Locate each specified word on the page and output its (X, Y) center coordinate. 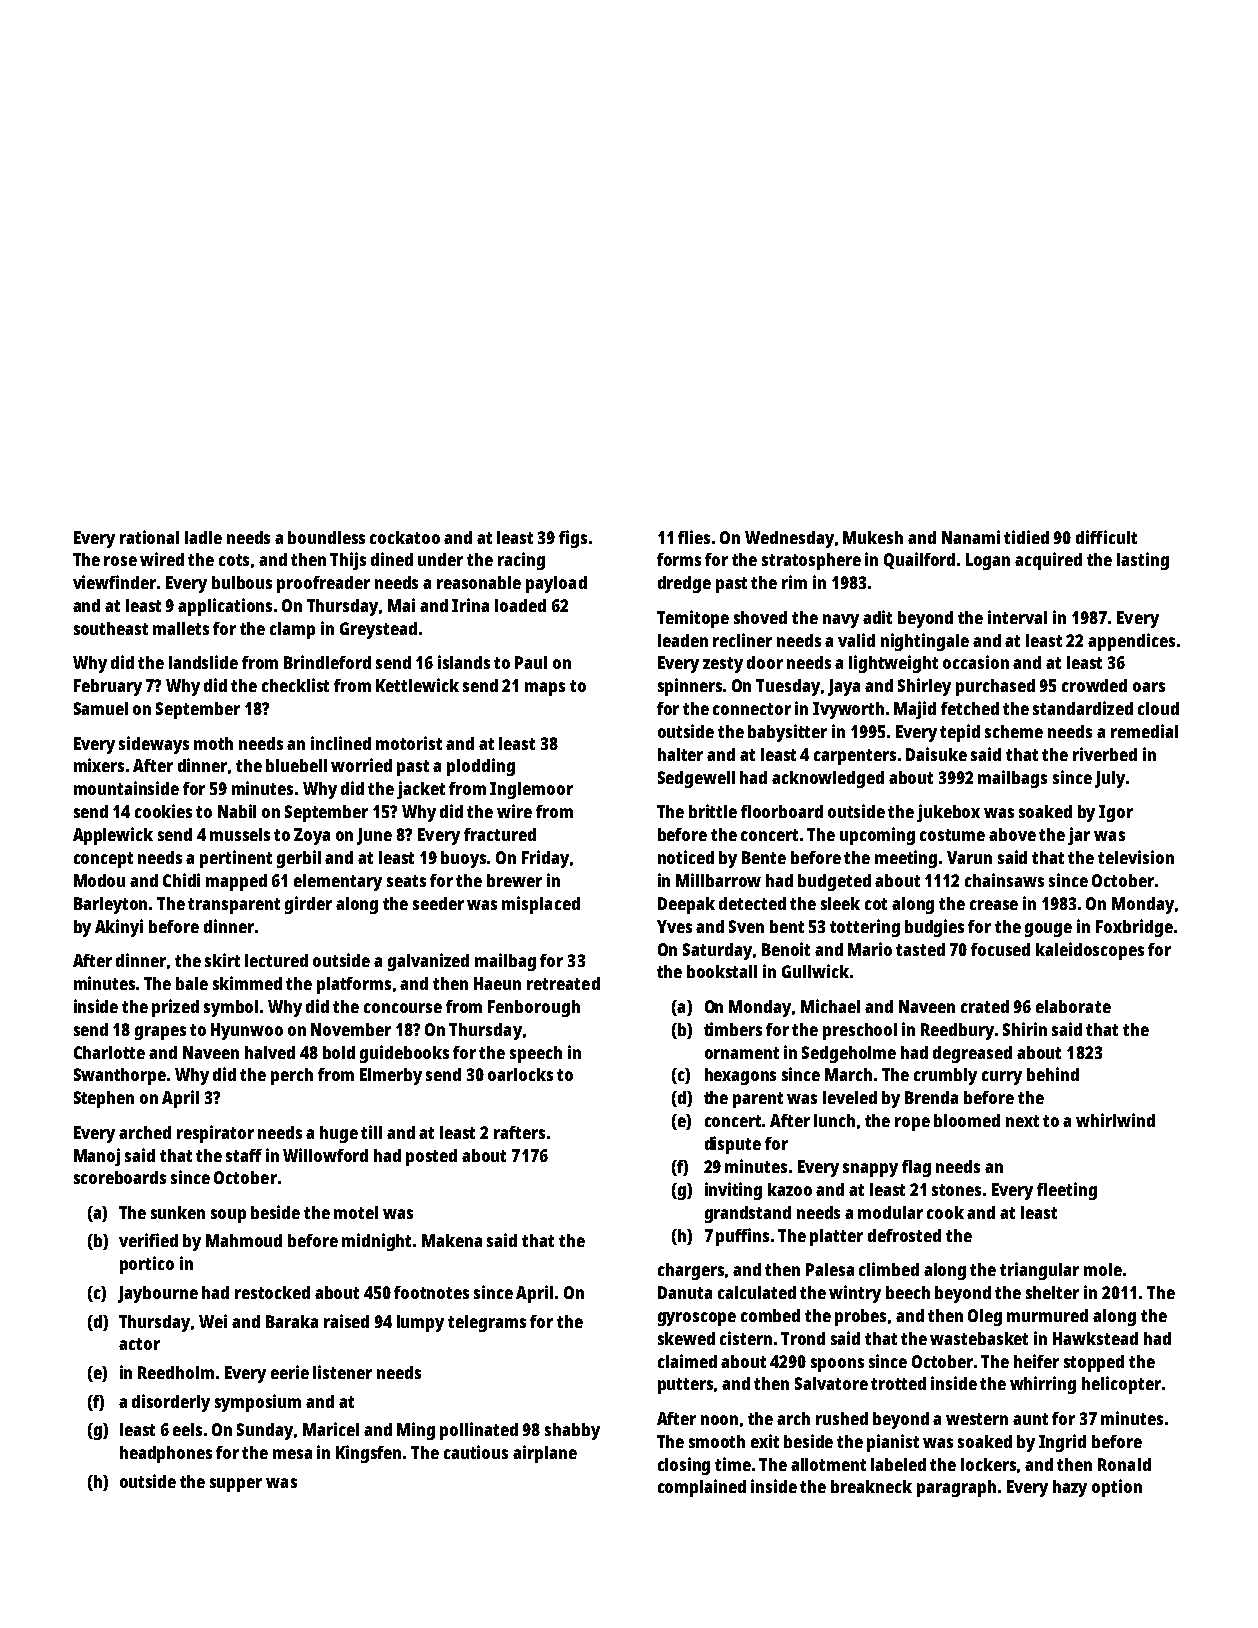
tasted (920, 949)
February (108, 687)
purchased (995, 687)
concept (103, 860)
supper (236, 1485)
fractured (500, 834)
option (1117, 1488)
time (733, 1464)
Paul (531, 662)
